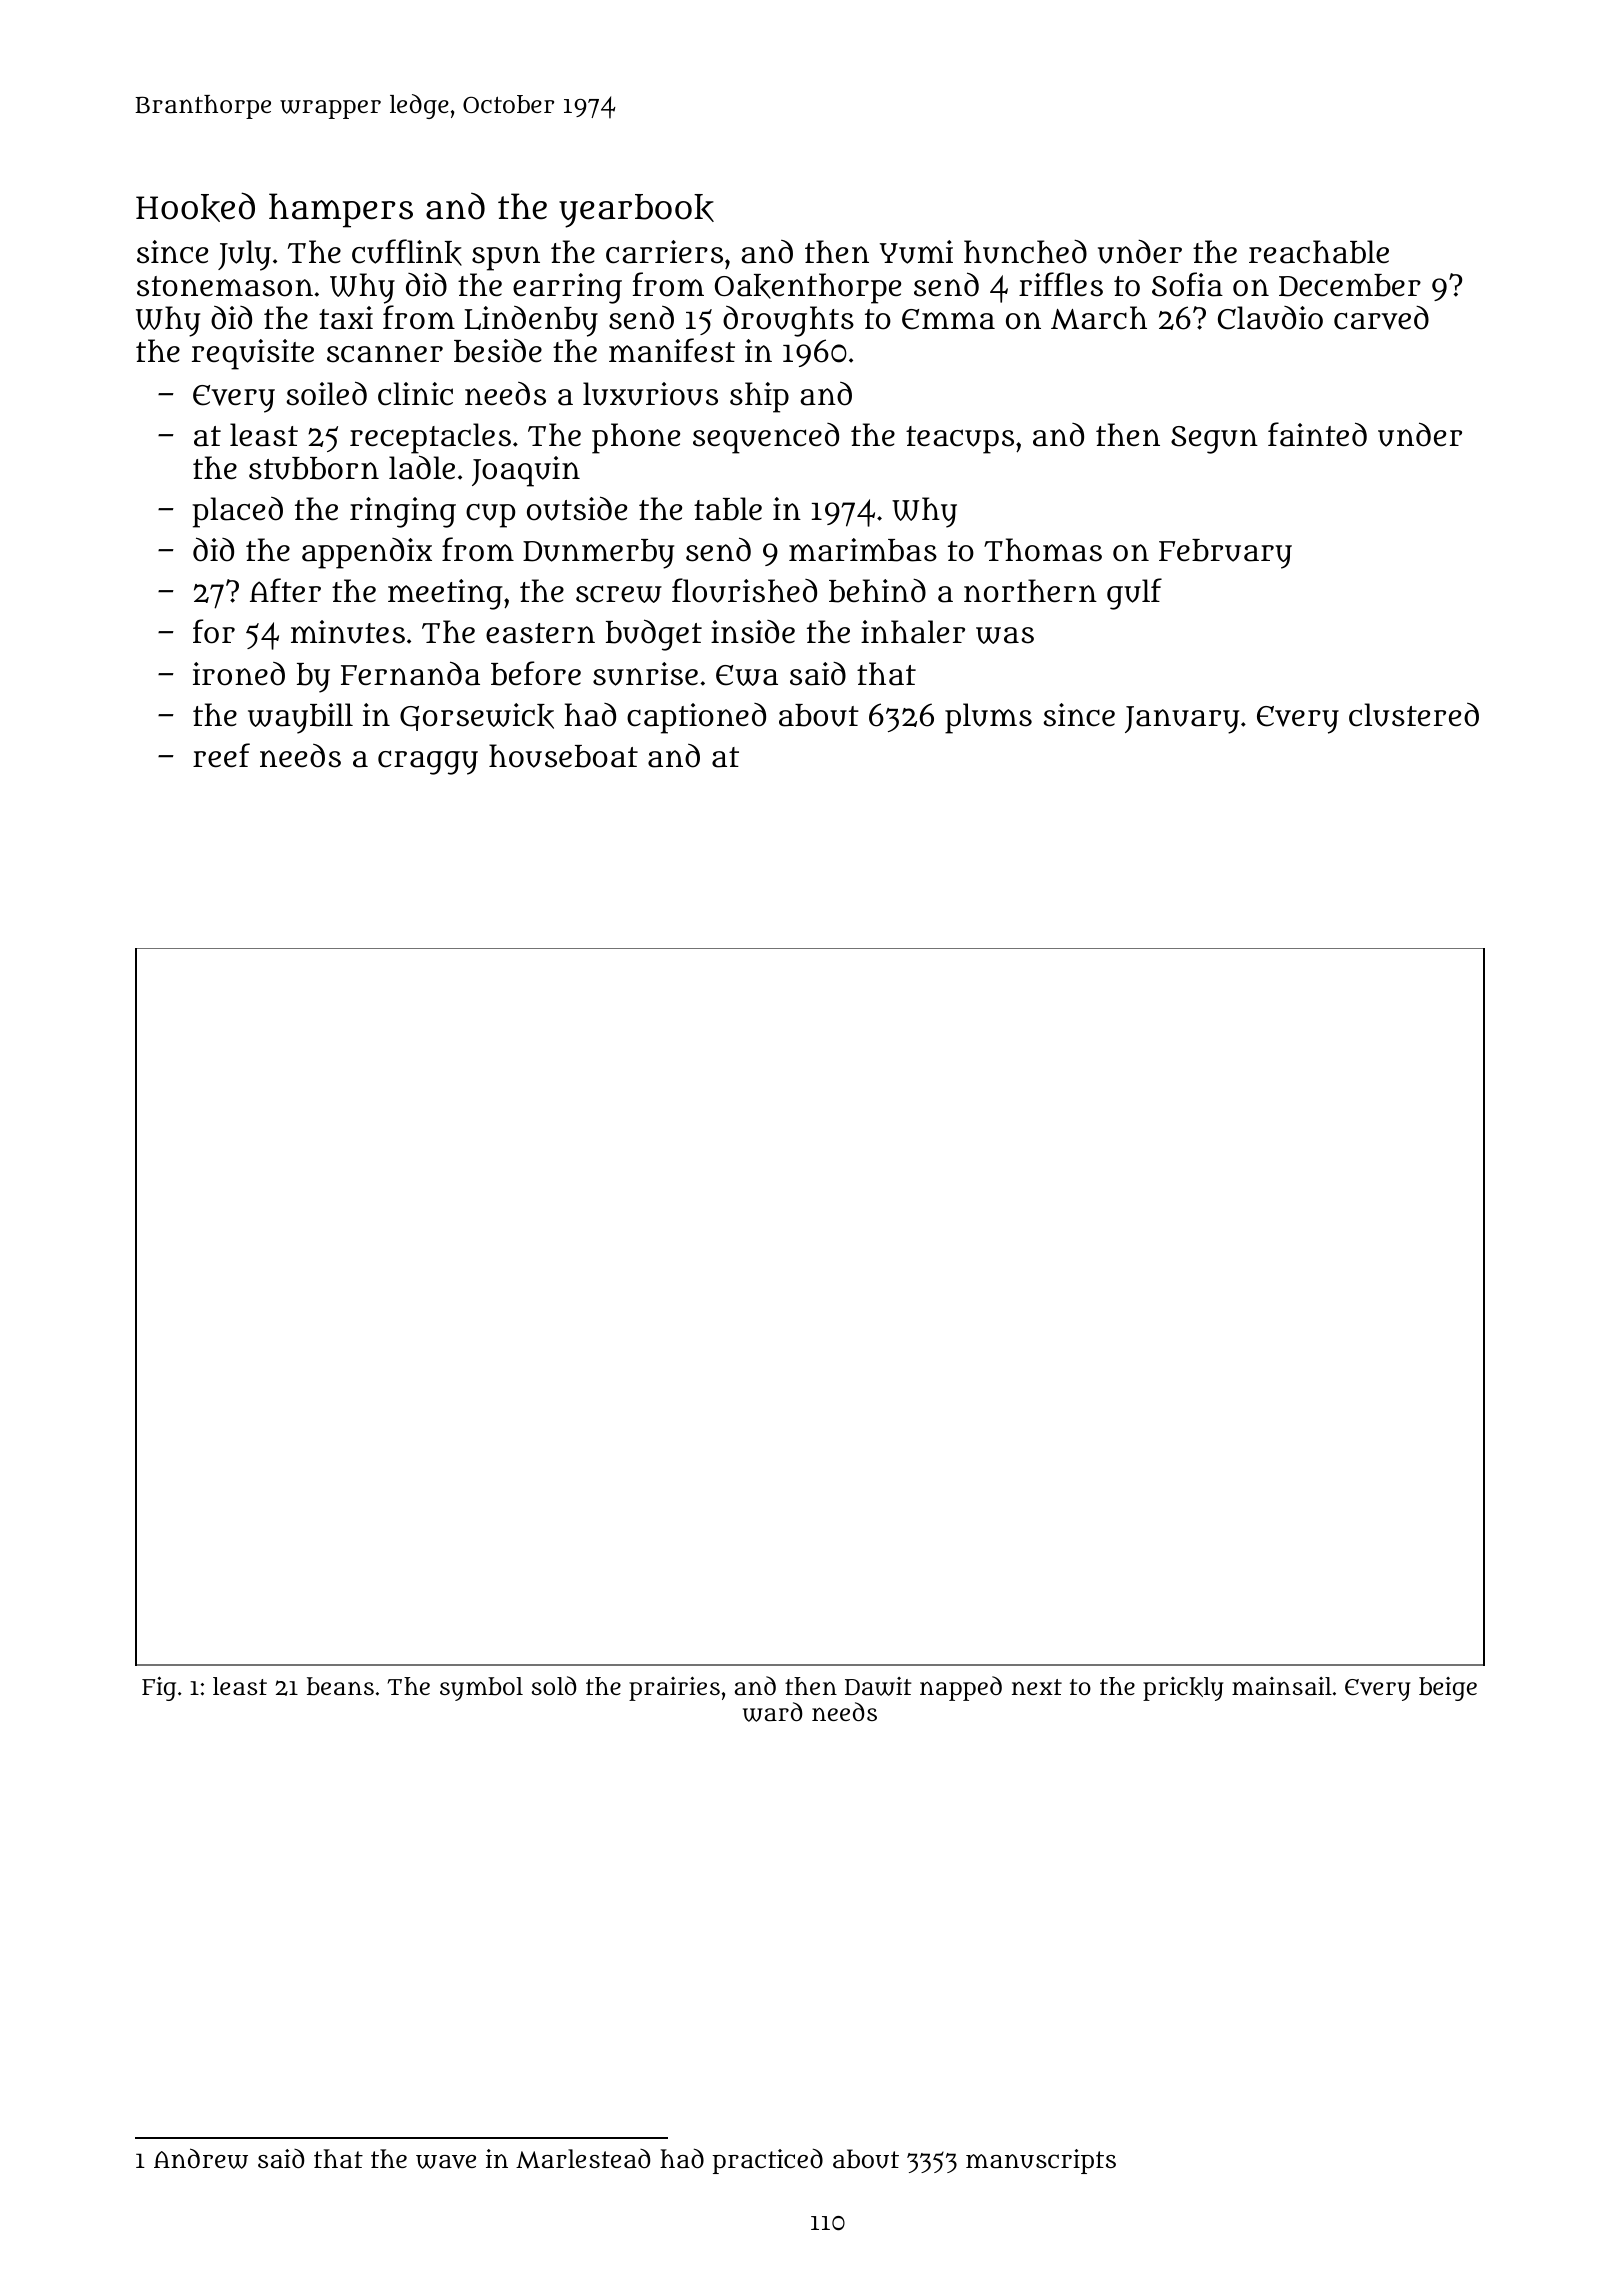 The width and height of the screenshot is (1620, 2292). I want to click on Andrew, so click(201, 2158).
